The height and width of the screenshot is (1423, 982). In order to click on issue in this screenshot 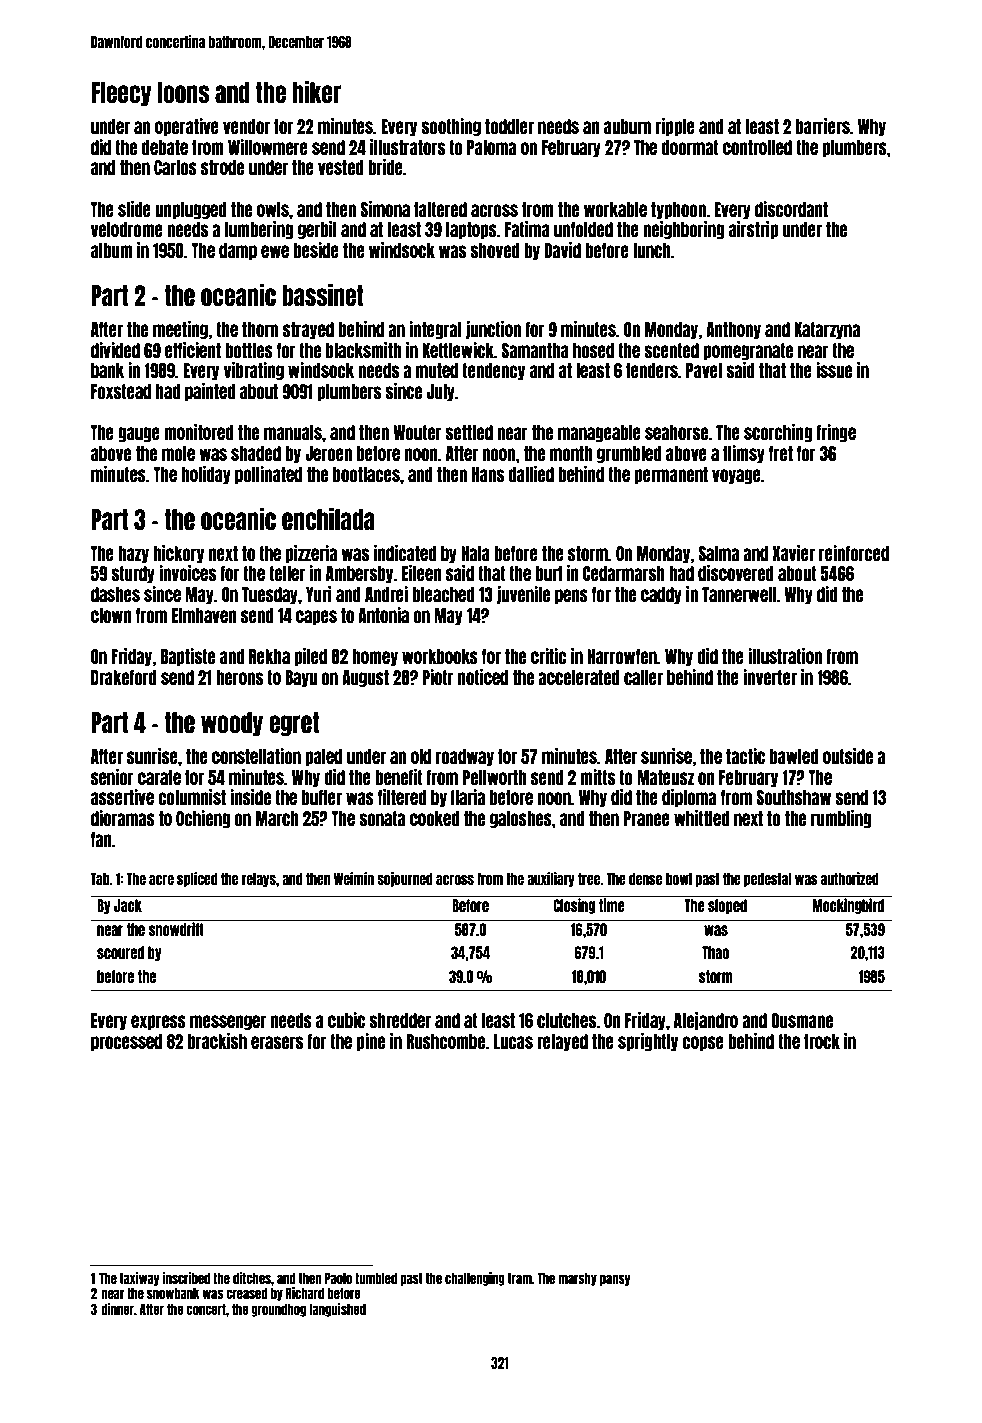, I will do `click(834, 370)`.
